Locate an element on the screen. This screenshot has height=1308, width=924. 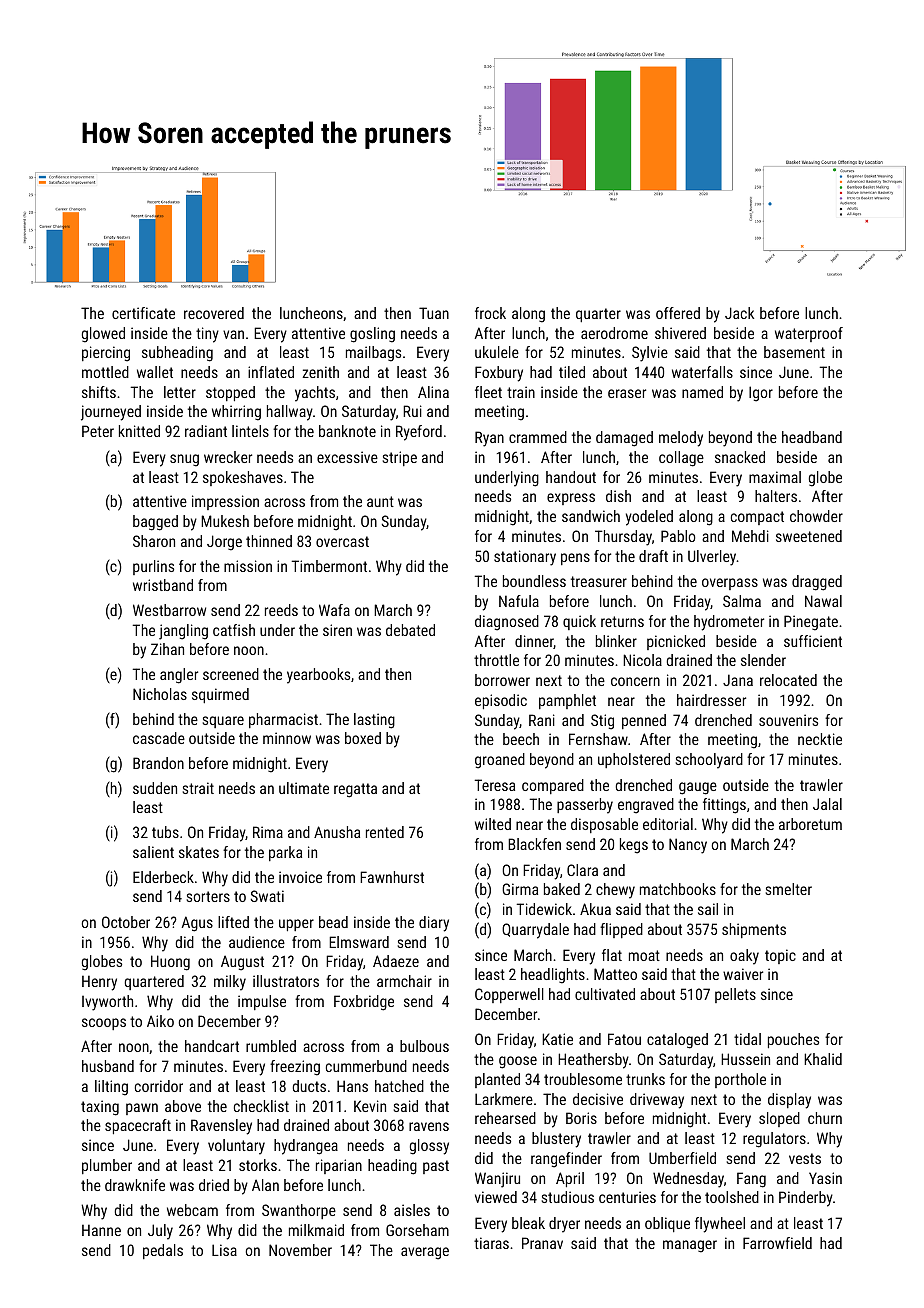
pedals is located at coordinates (163, 1251).
